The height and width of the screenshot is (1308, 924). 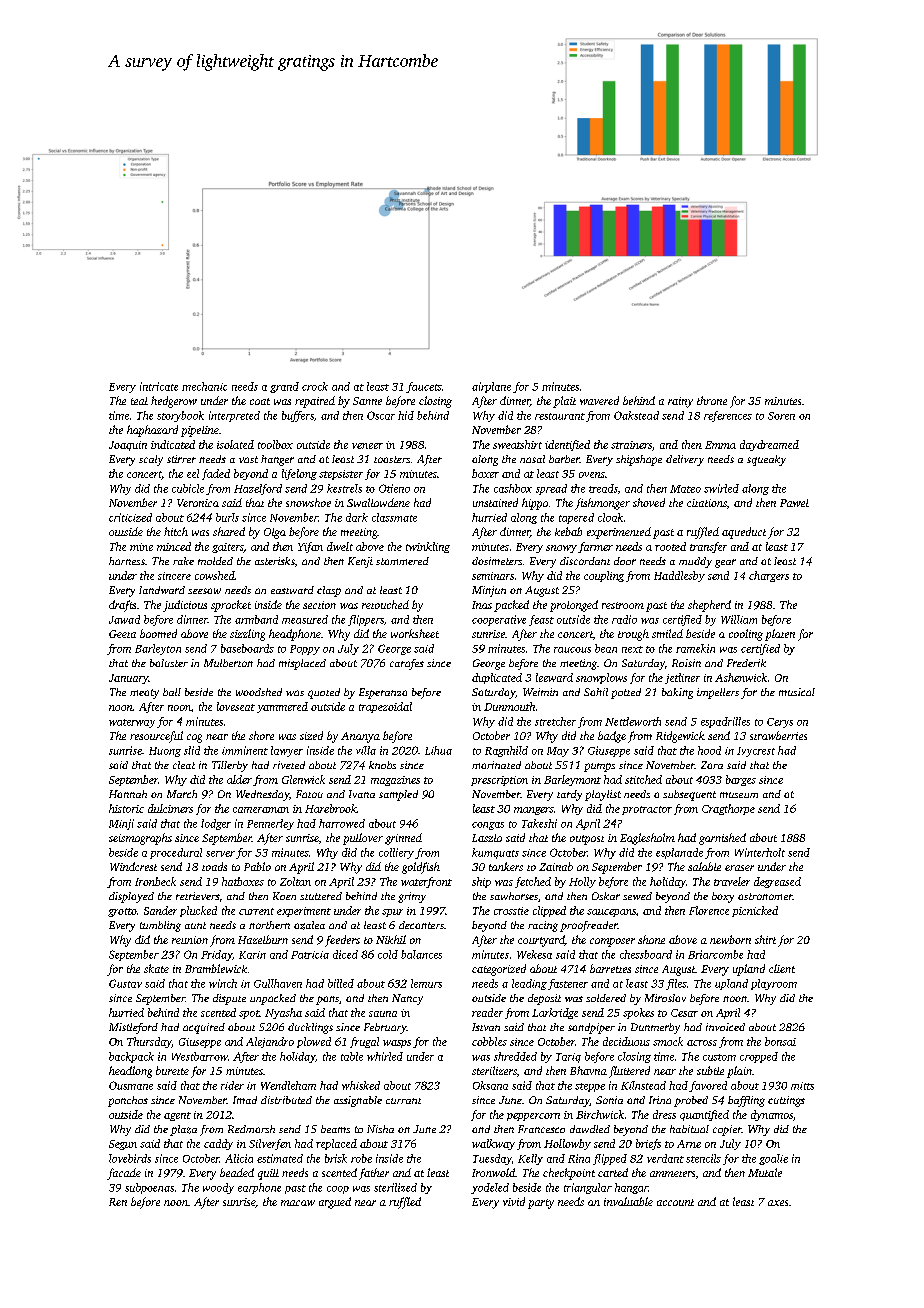 What do you see at coordinates (760, 852) in the screenshot?
I see `Winterholt` at bounding box center [760, 852].
